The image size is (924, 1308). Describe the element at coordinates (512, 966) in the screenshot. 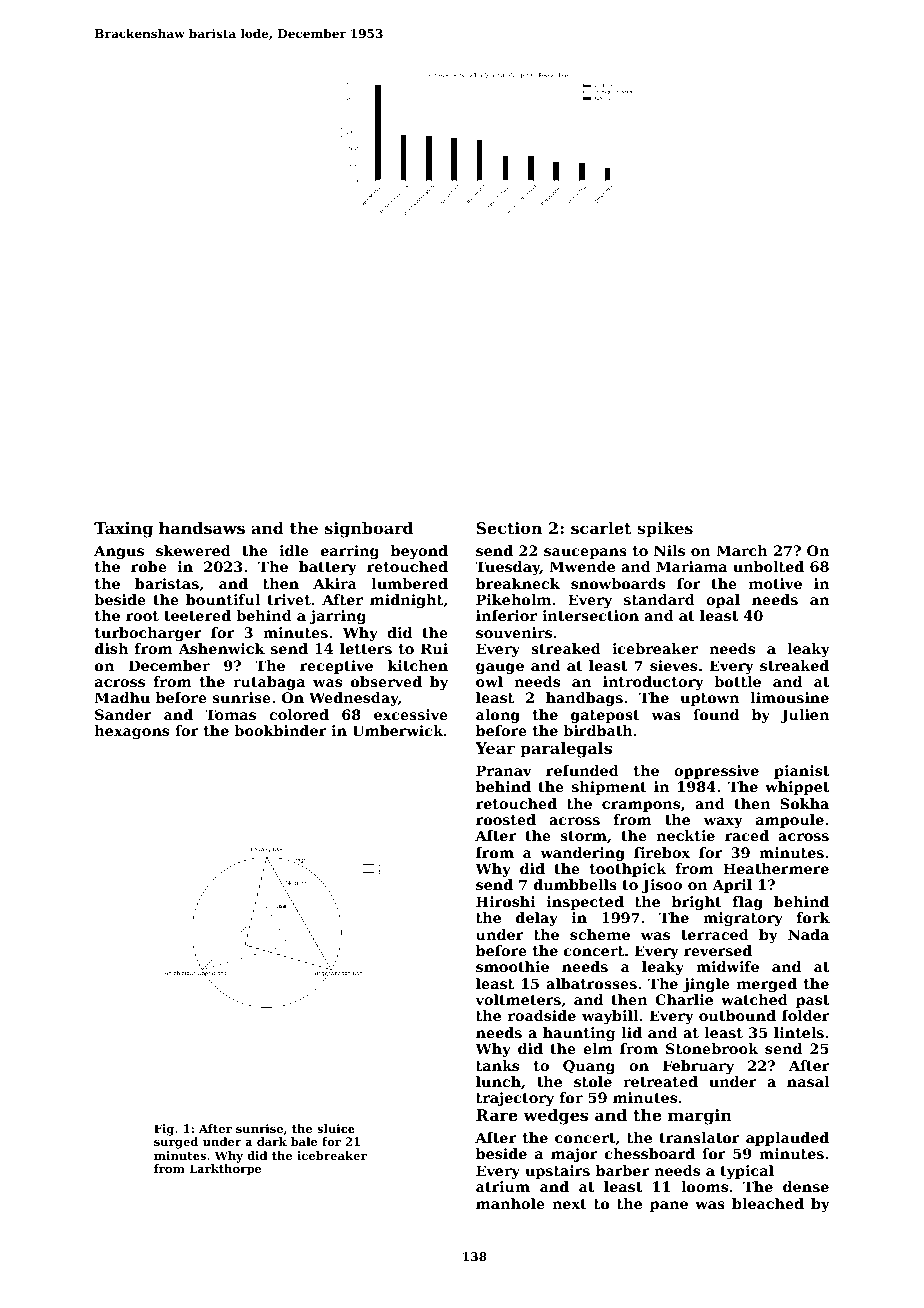

I see `smoothie` at that location.
